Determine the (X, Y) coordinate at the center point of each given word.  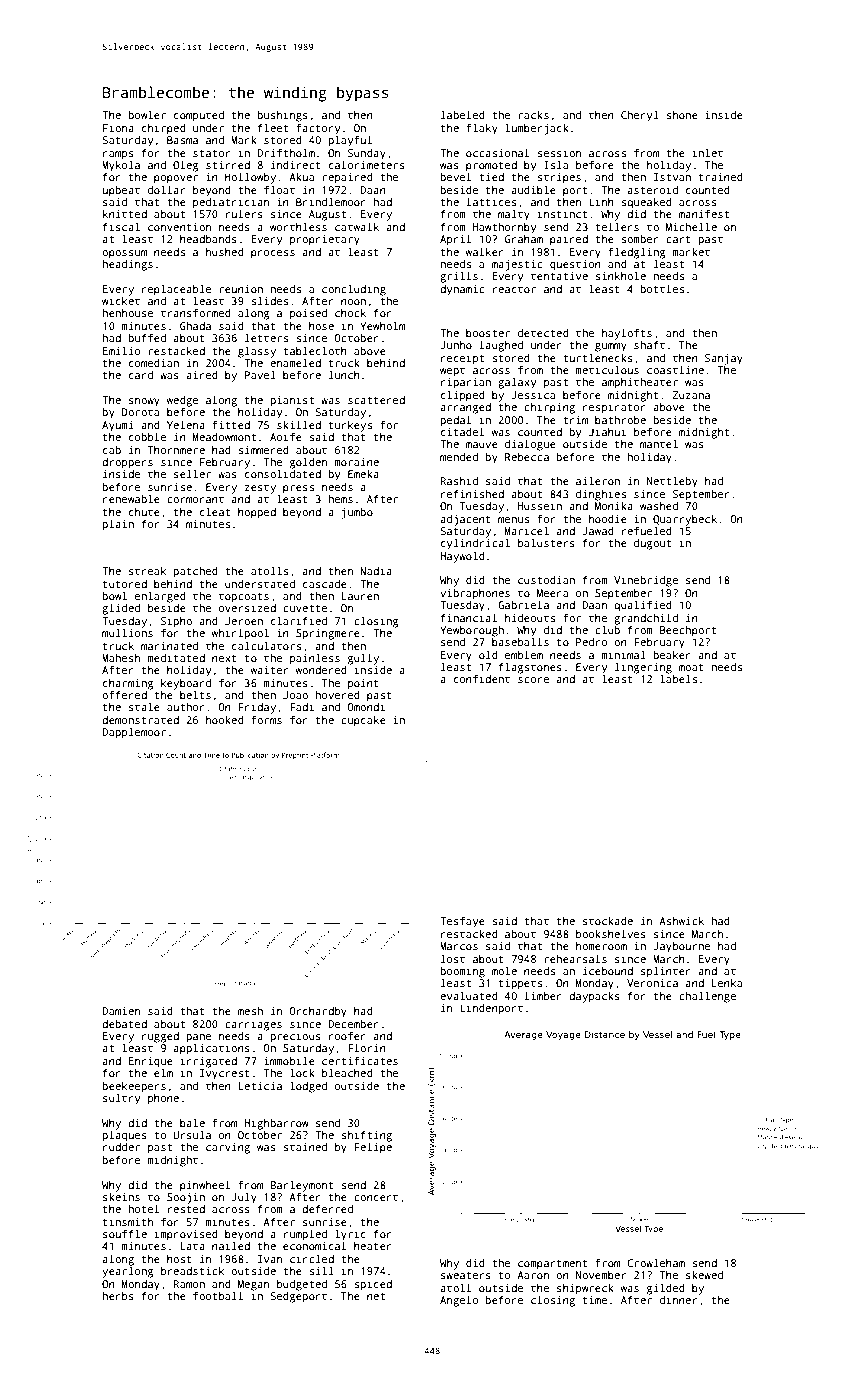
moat (691, 667)
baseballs (520, 641)
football (218, 1295)
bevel (455, 176)
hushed (225, 252)
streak (147, 571)
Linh (601, 202)
